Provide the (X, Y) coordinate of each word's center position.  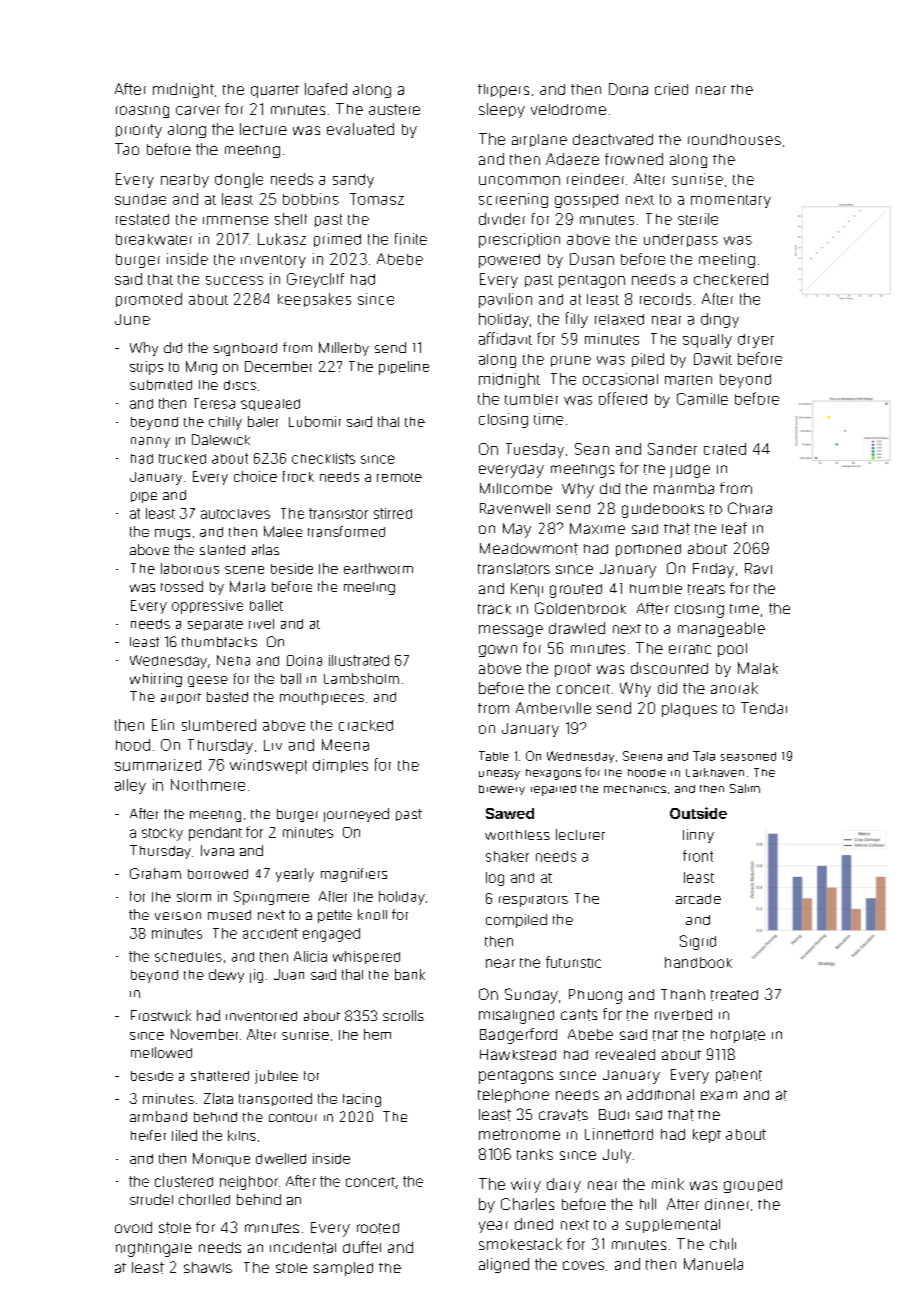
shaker (507, 856)
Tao (127, 149)
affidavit (505, 338)
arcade (698, 899)
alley (130, 786)
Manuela (713, 1264)
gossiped (586, 201)
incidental (303, 1248)
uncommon (519, 180)
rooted (378, 1228)
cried (671, 89)
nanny (150, 442)
